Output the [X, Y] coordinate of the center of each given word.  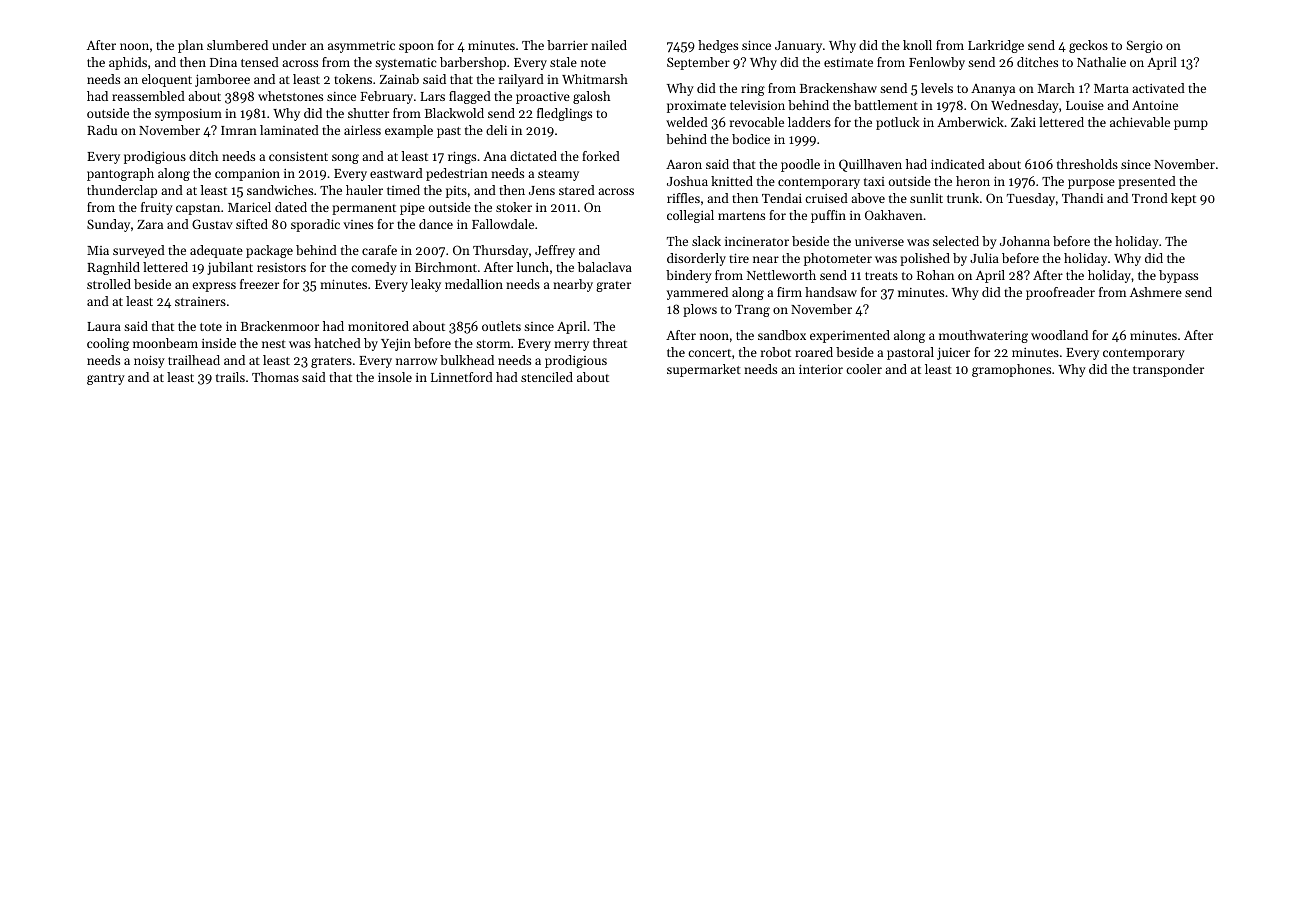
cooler [864, 369]
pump [1191, 125]
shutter [368, 113]
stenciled [547, 377]
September [698, 63]
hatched [337, 343]
